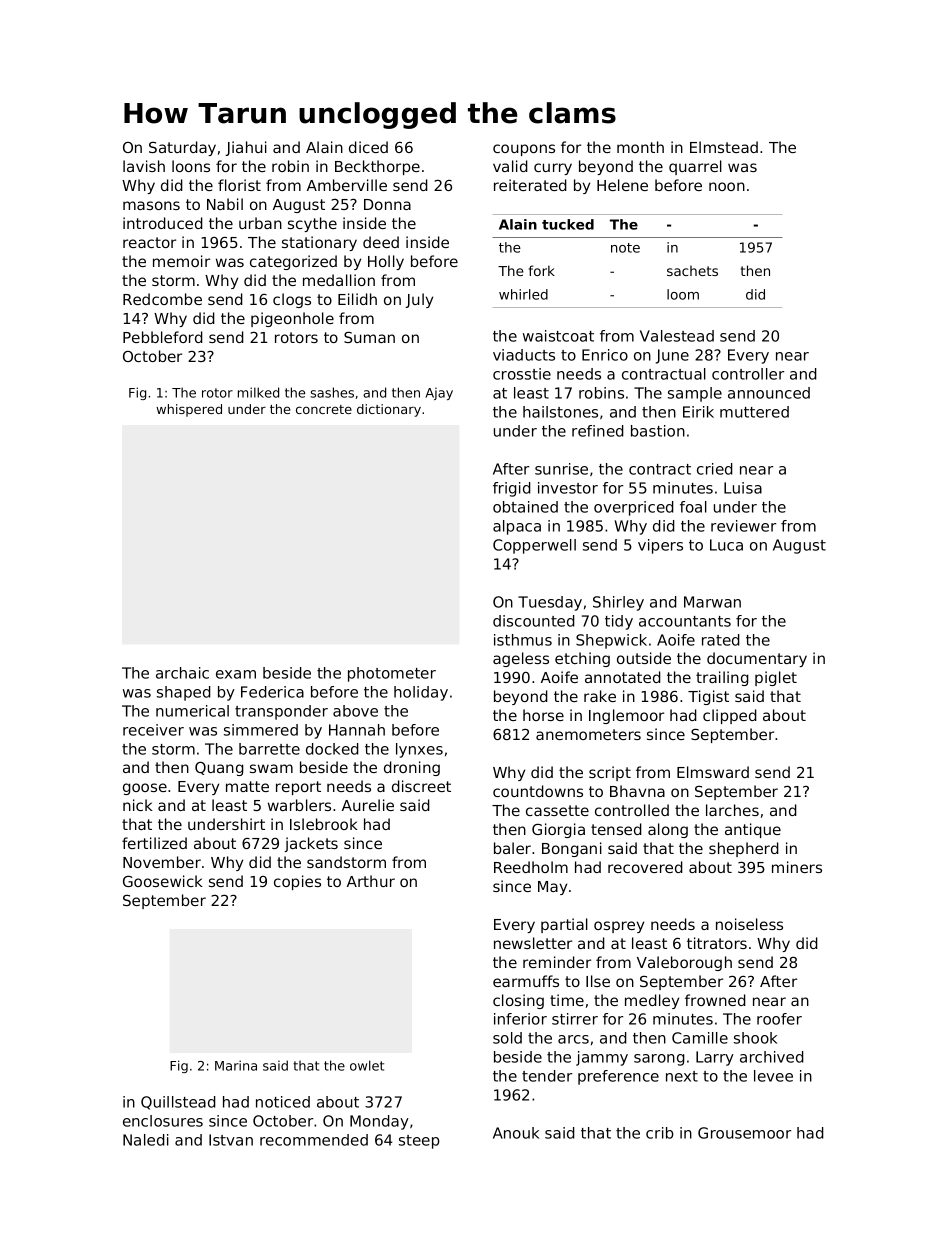 The width and height of the image is (952, 1233). What do you see at coordinates (692, 271) in the image?
I see `sachets` at bounding box center [692, 271].
